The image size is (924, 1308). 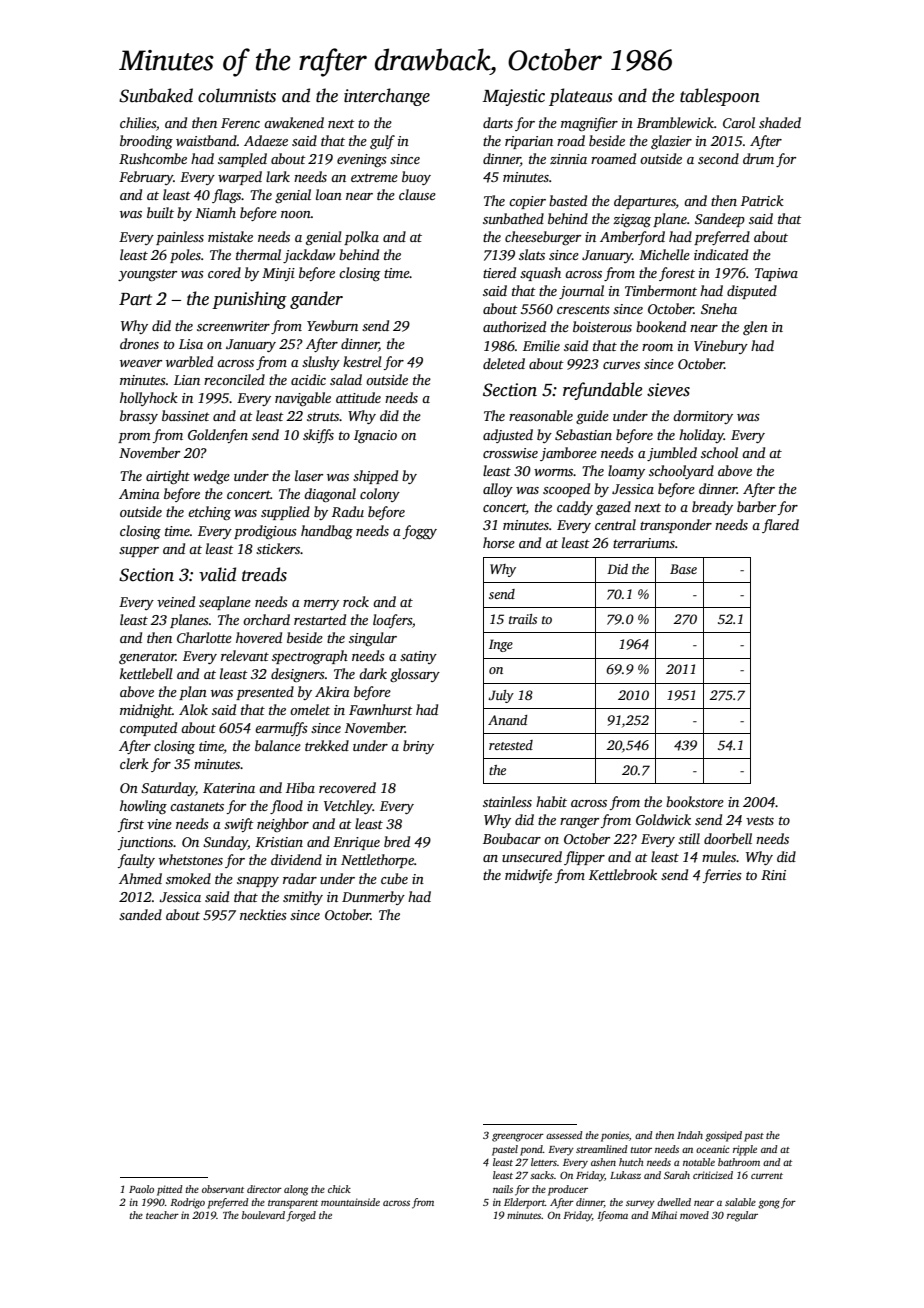 What do you see at coordinates (160, 212) in the screenshot?
I see `built` at bounding box center [160, 212].
